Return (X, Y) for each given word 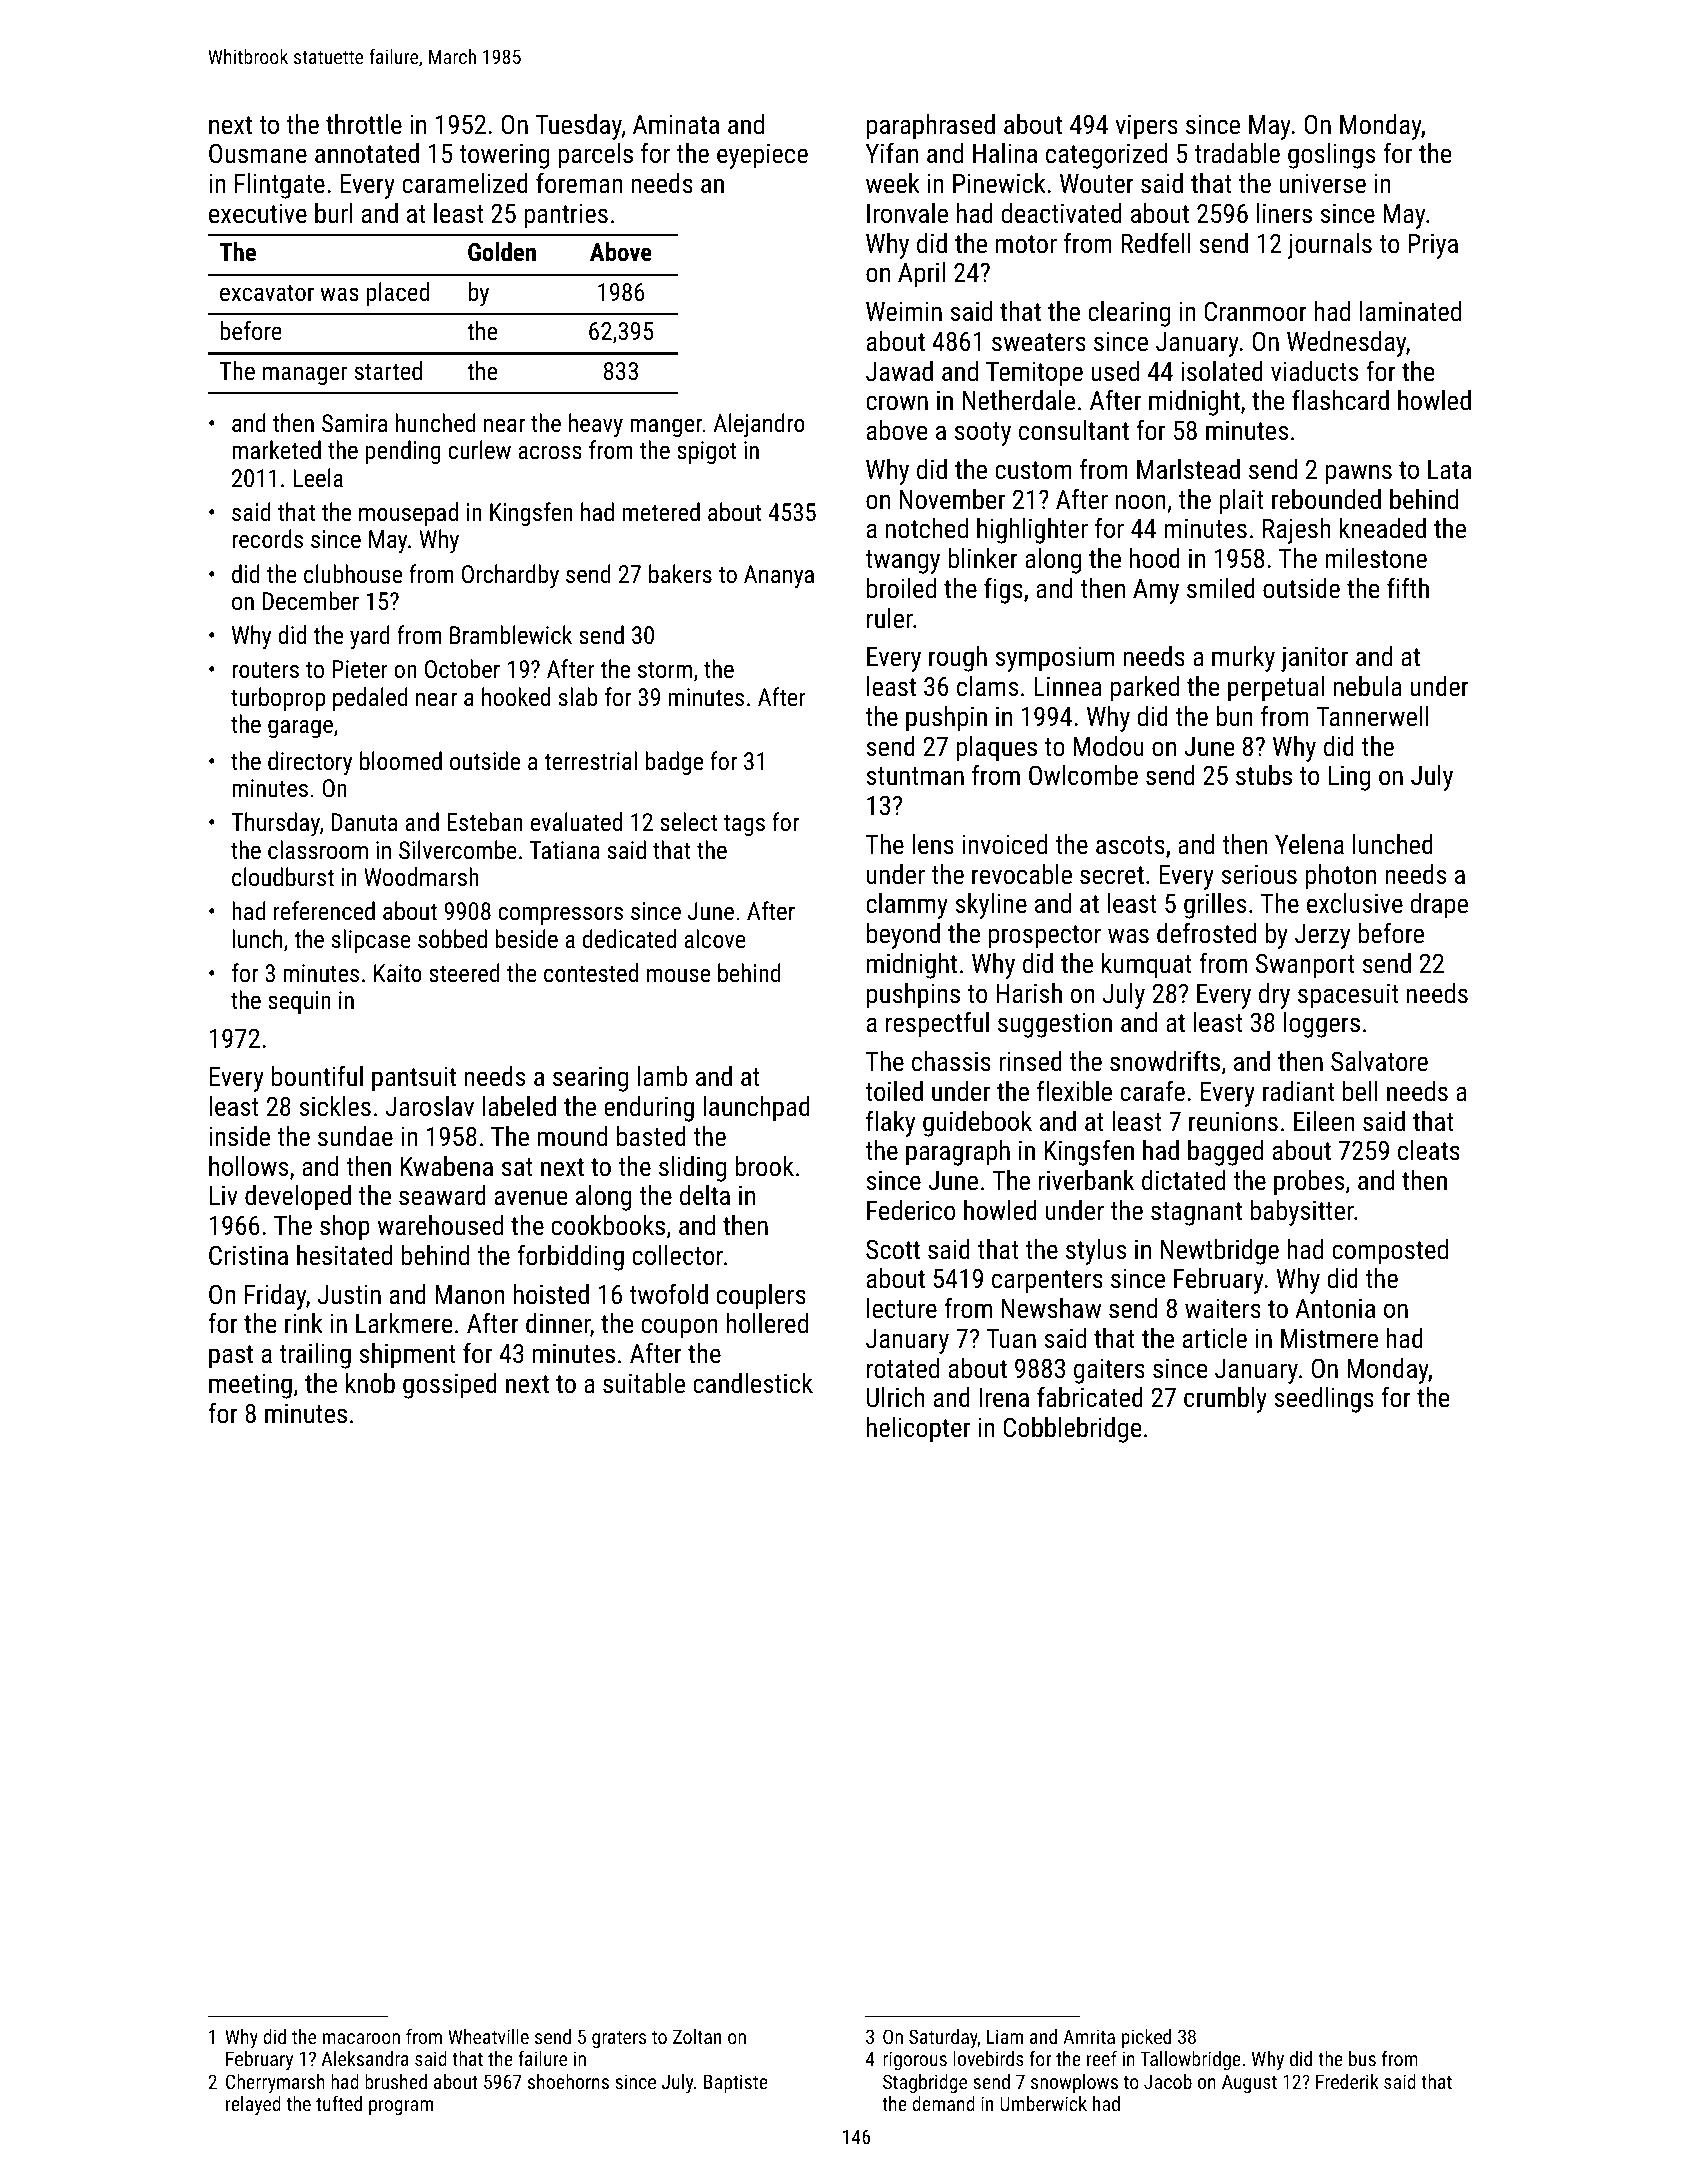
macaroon (361, 2038)
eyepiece (762, 156)
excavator (267, 292)
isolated (1222, 371)
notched (927, 528)
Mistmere (1329, 1338)
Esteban (485, 821)
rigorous (915, 2060)
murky (1243, 659)
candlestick (753, 1383)
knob (370, 1383)
